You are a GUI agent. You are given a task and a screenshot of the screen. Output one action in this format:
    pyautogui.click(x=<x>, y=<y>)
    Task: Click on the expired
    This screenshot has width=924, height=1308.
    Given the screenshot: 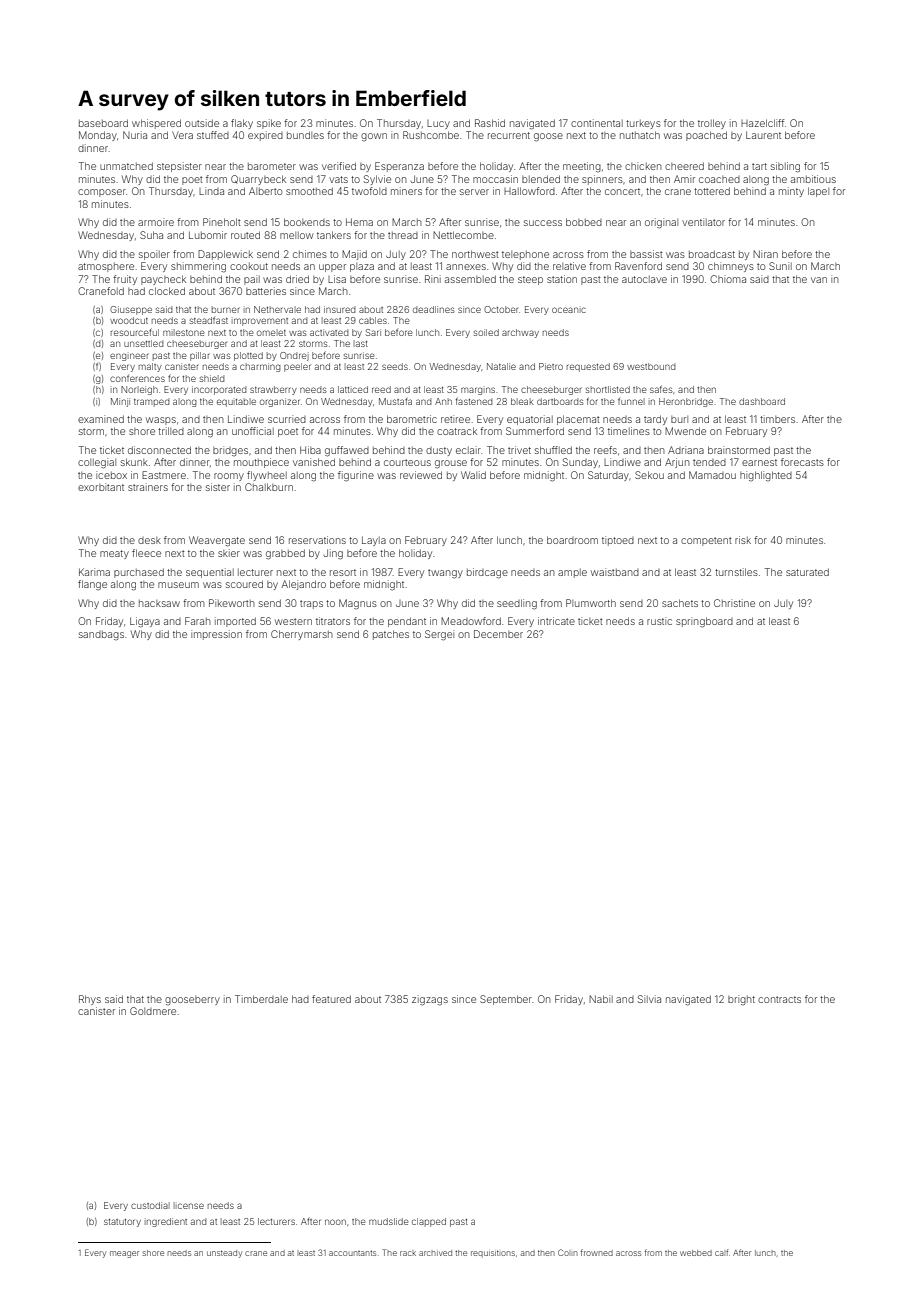 What is the action you would take?
    pyautogui.click(x=265, y=136)
